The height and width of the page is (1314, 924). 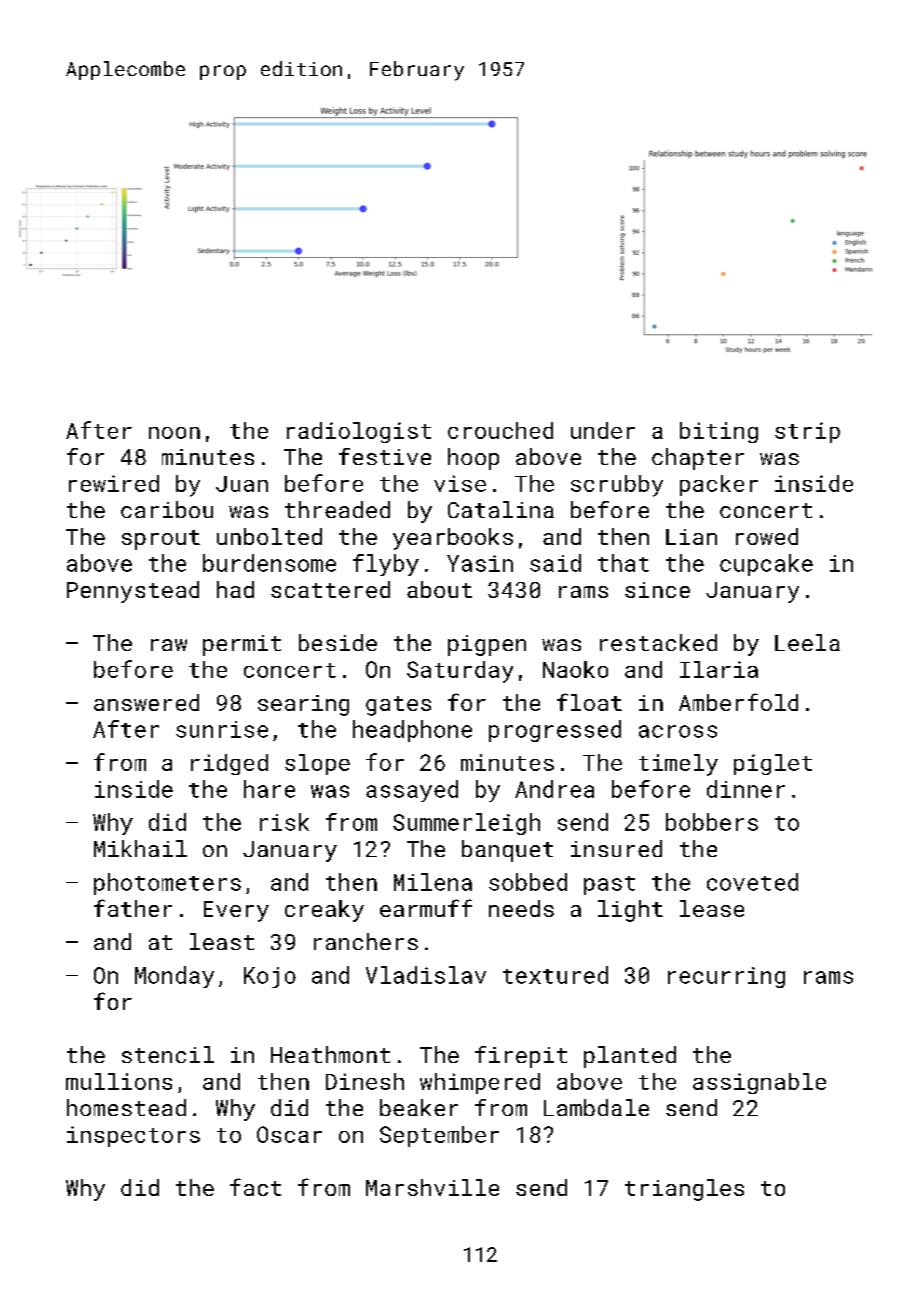 What do you see at coordinates (174, 433) in the page?
I see `noon` at bounding box center [174, 433].
